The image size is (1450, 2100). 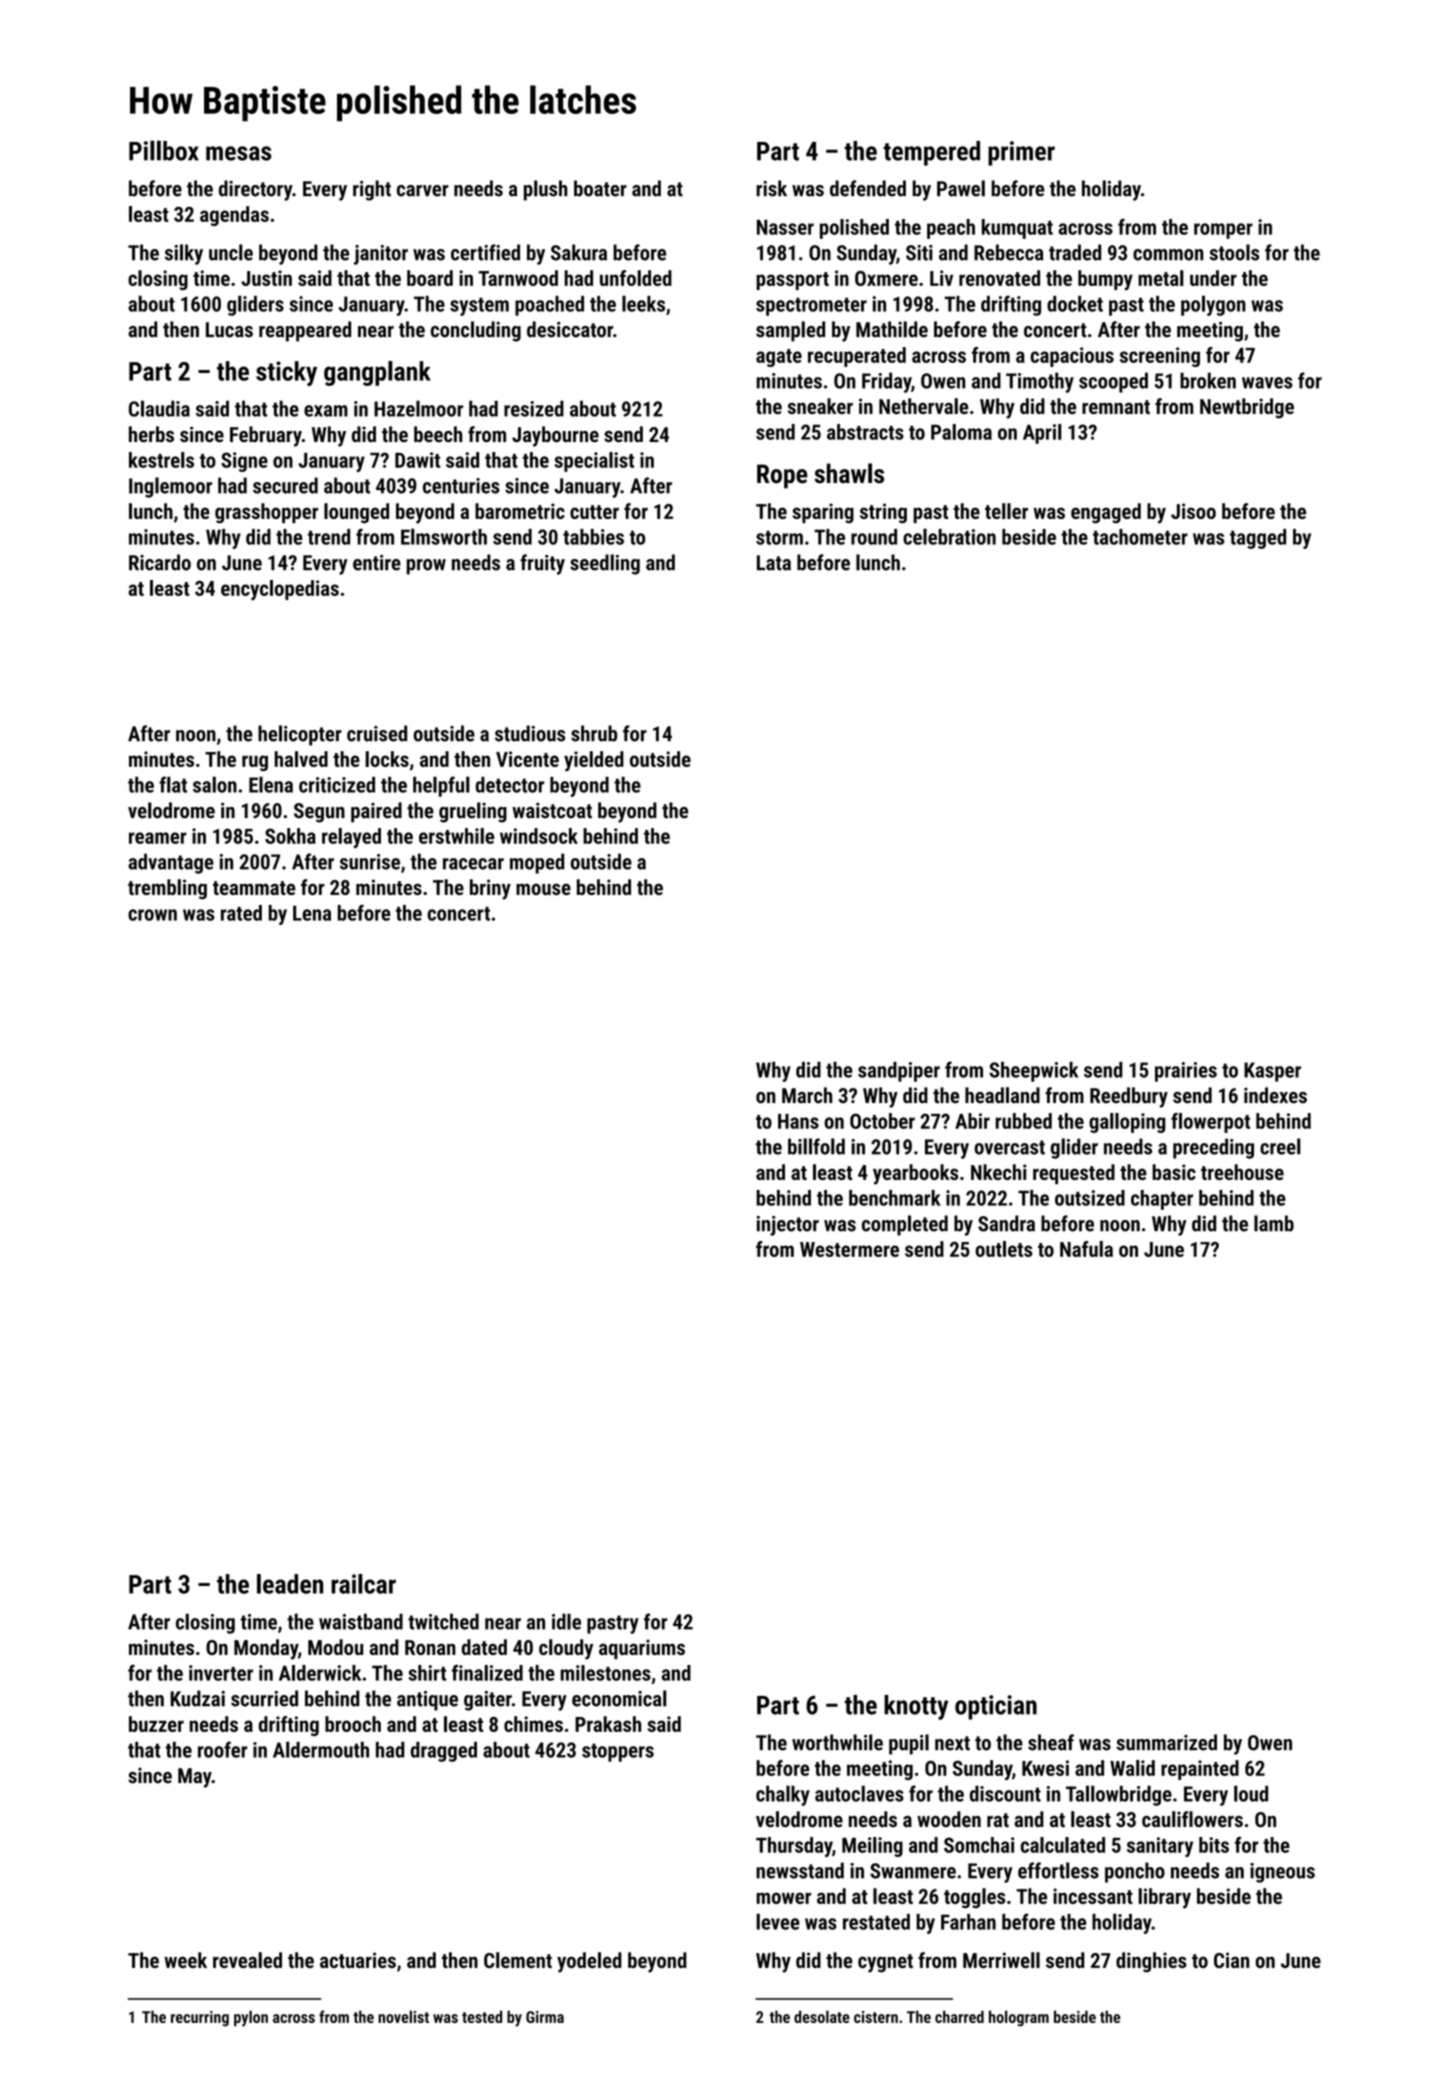 What do you see at coordinates (539, 836) in the screenshot?
I see `windsock` at bounding box center [539, 836].
